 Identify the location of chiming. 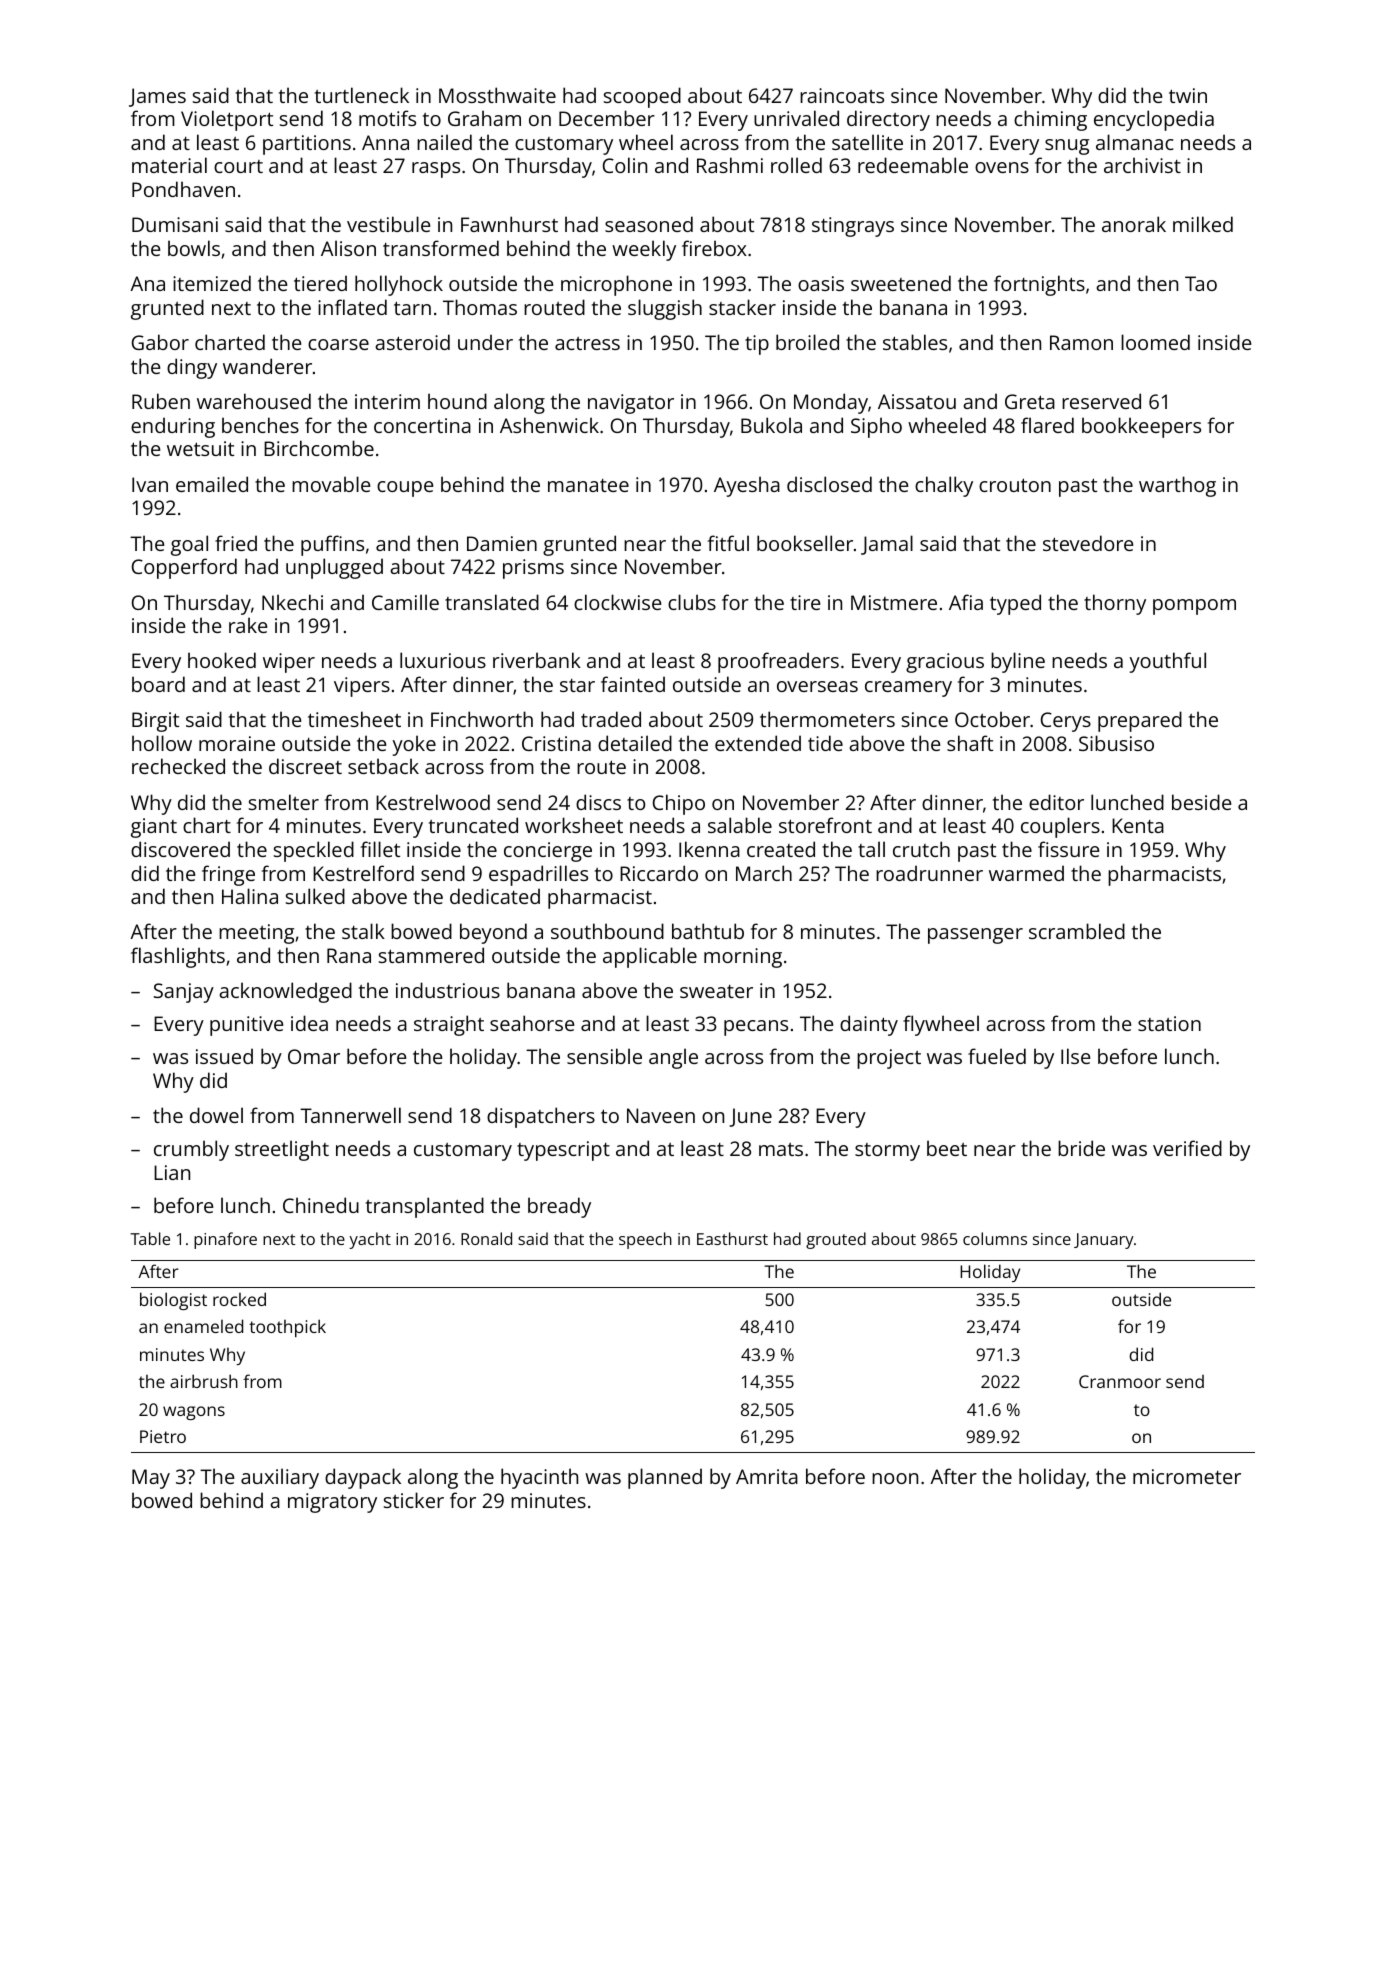
(1050, 120).
